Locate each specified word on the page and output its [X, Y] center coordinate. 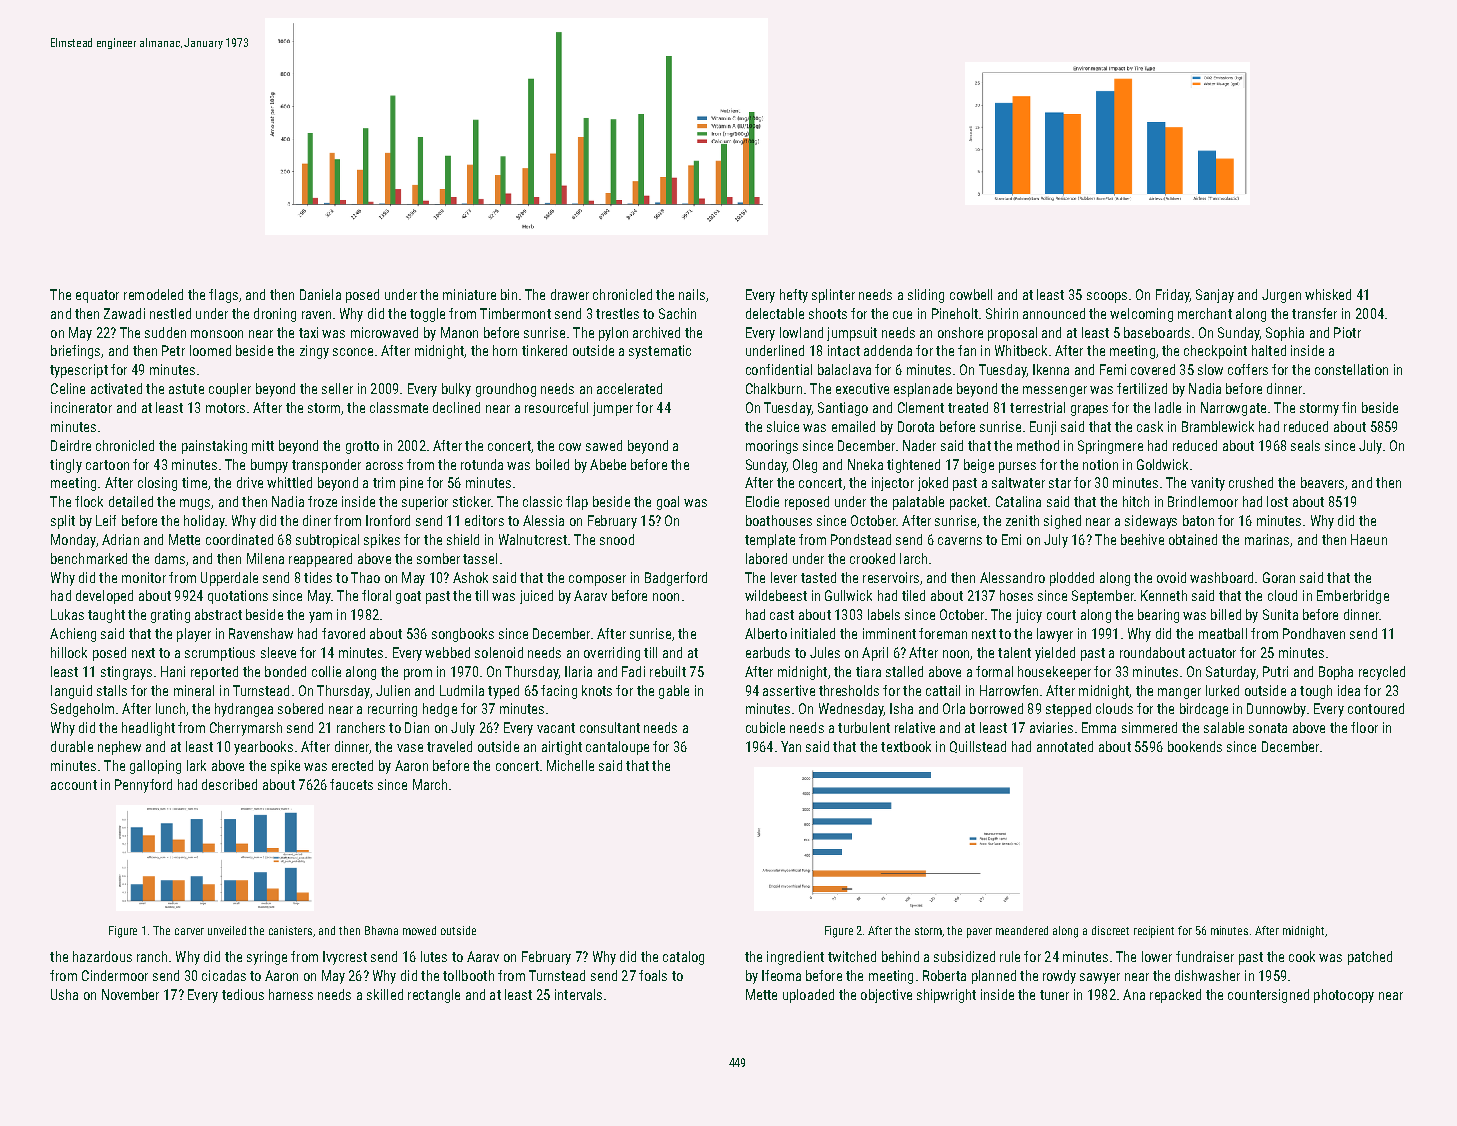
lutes [434, 956]
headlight [148, 729]
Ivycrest [345, 958]
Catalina [1018, 501]
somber [438, 558]
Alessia [543, 520]
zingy [314, 352]
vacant [556, 728]
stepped [1068, 710]
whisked [1328, 294]
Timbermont [515, 313]
